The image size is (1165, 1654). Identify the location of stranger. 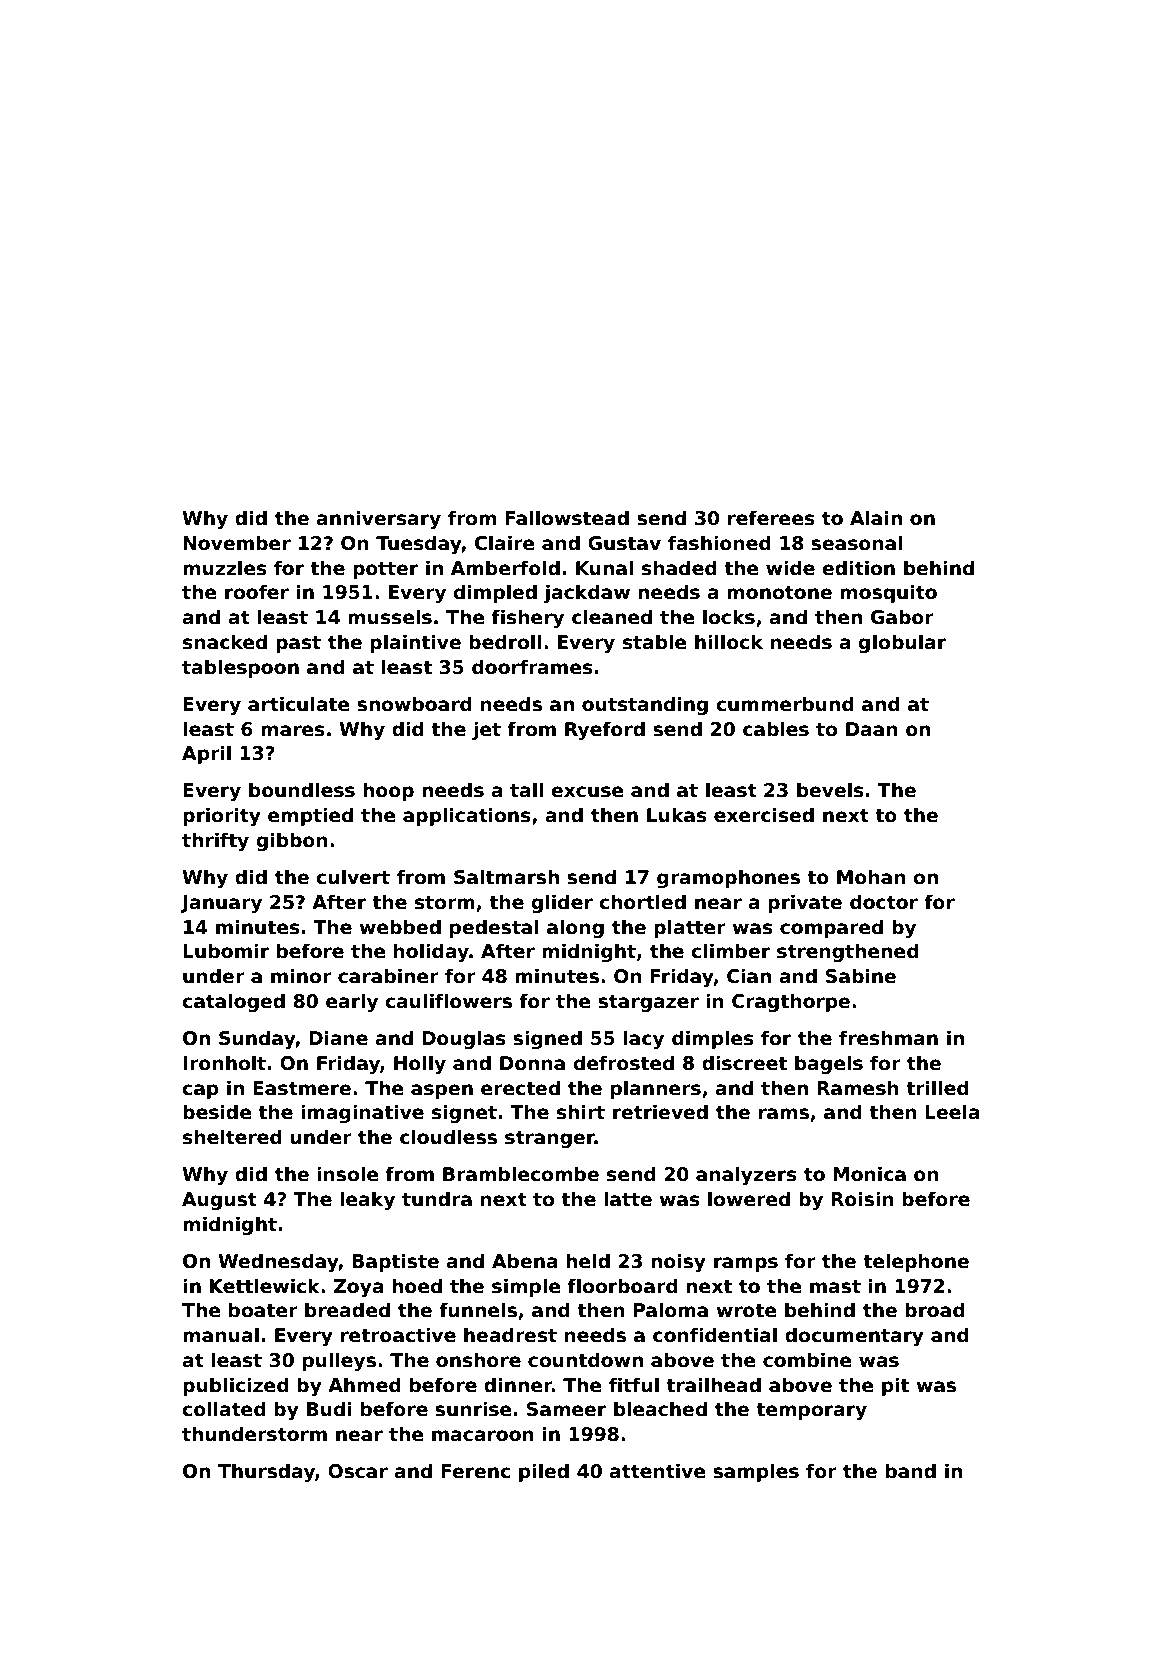
(550, 1139).
